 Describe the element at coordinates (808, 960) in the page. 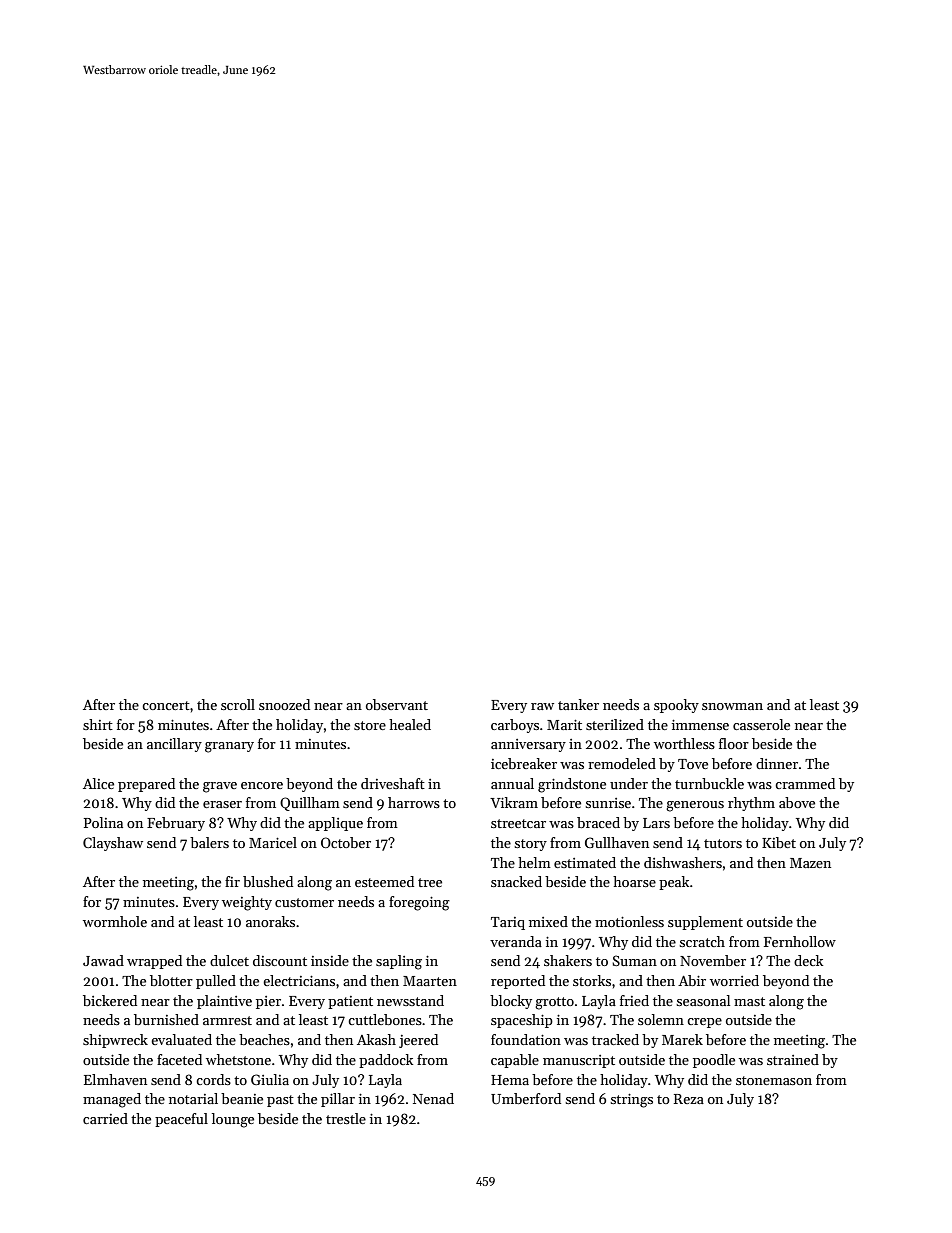

I see `deck` at that location.
